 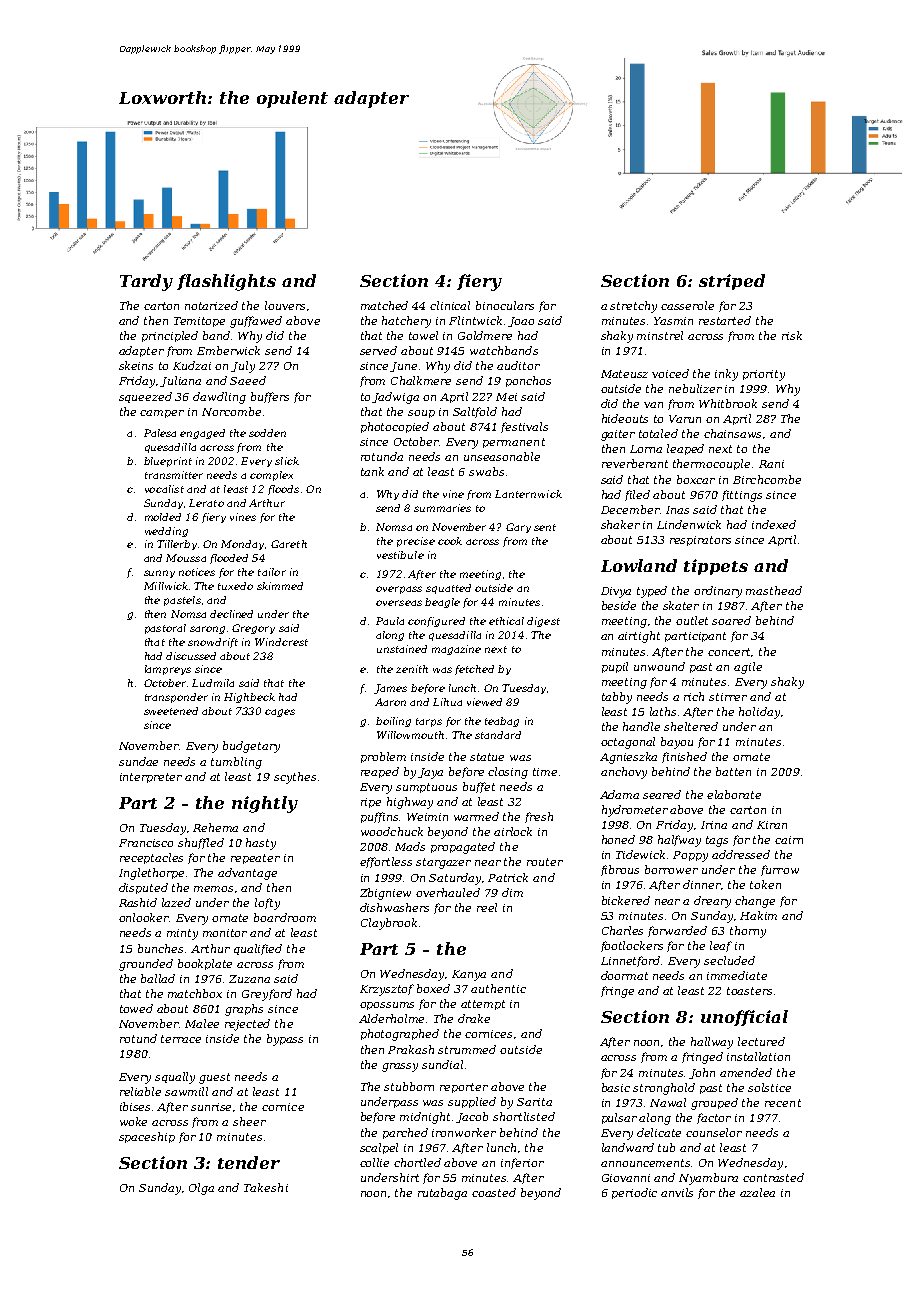 What do you see at coordinates (146, 282) in the screenshot?
I see `Tardy` at bounding box center [146, 282].
